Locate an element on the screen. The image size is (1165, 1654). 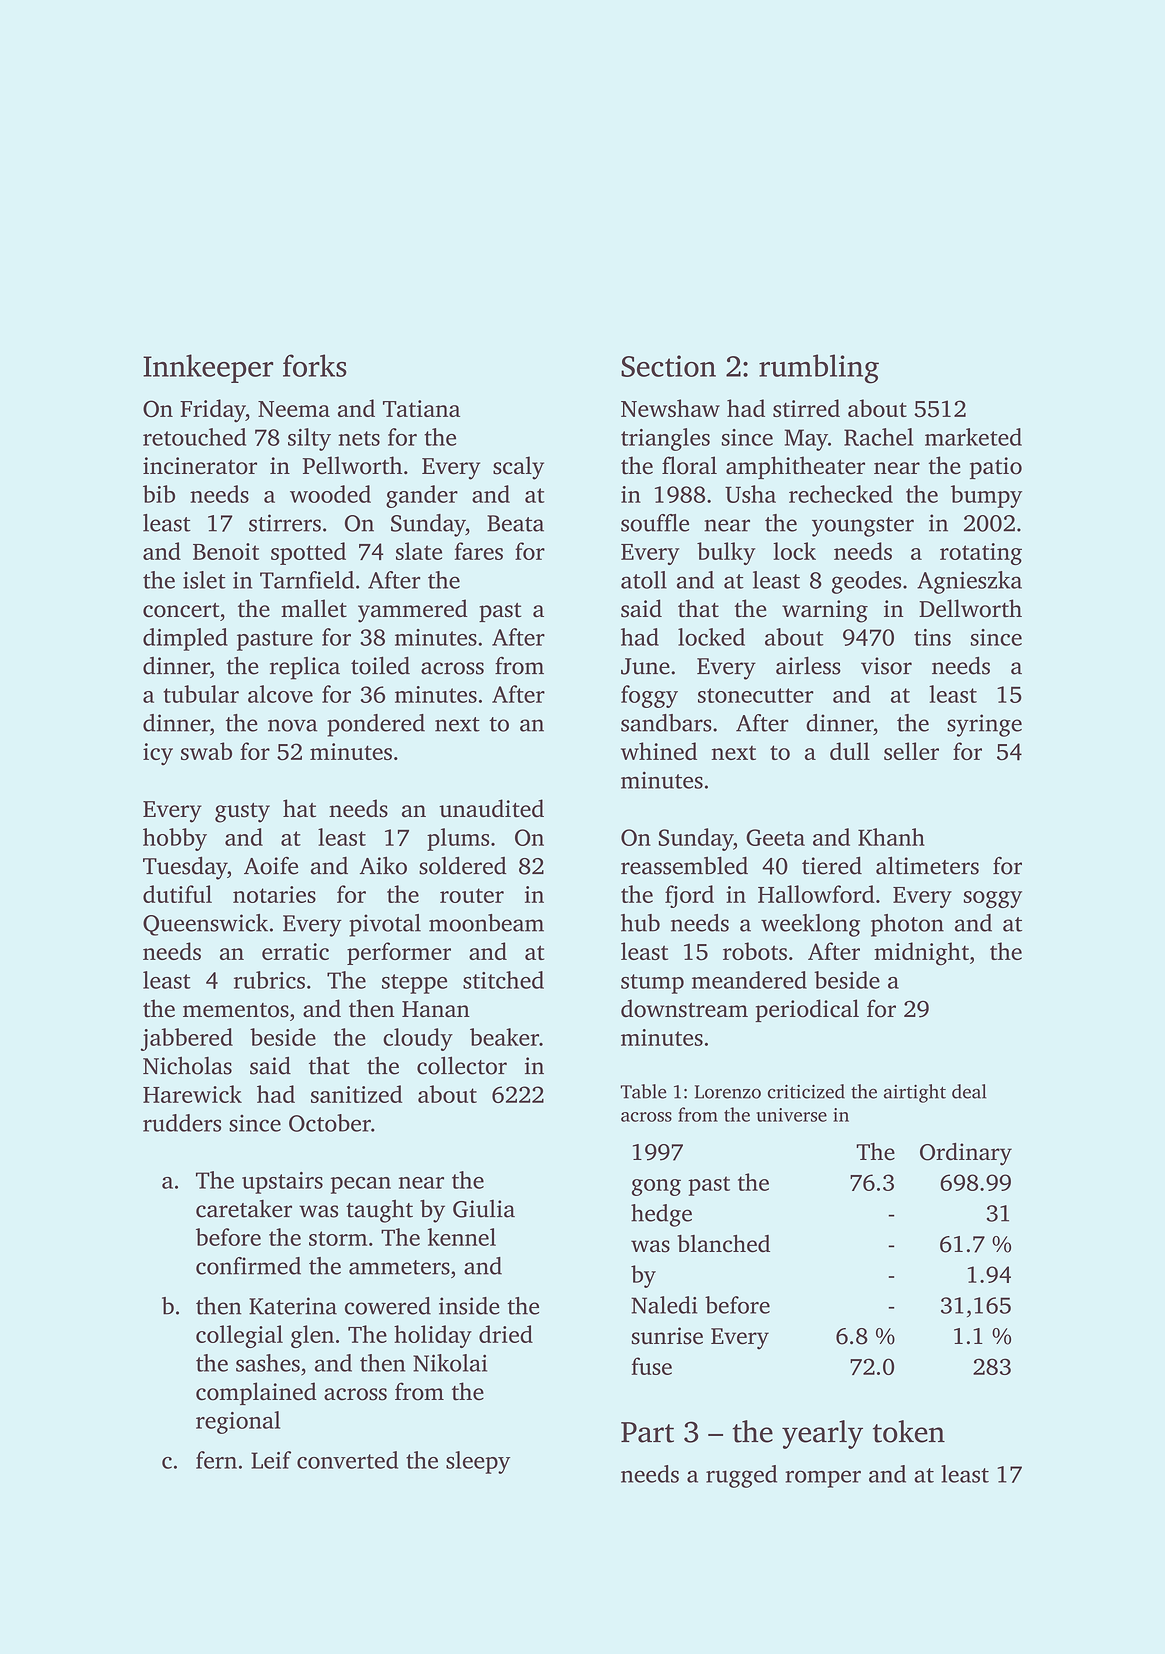
converted is located at coordinates (347, 1460).
